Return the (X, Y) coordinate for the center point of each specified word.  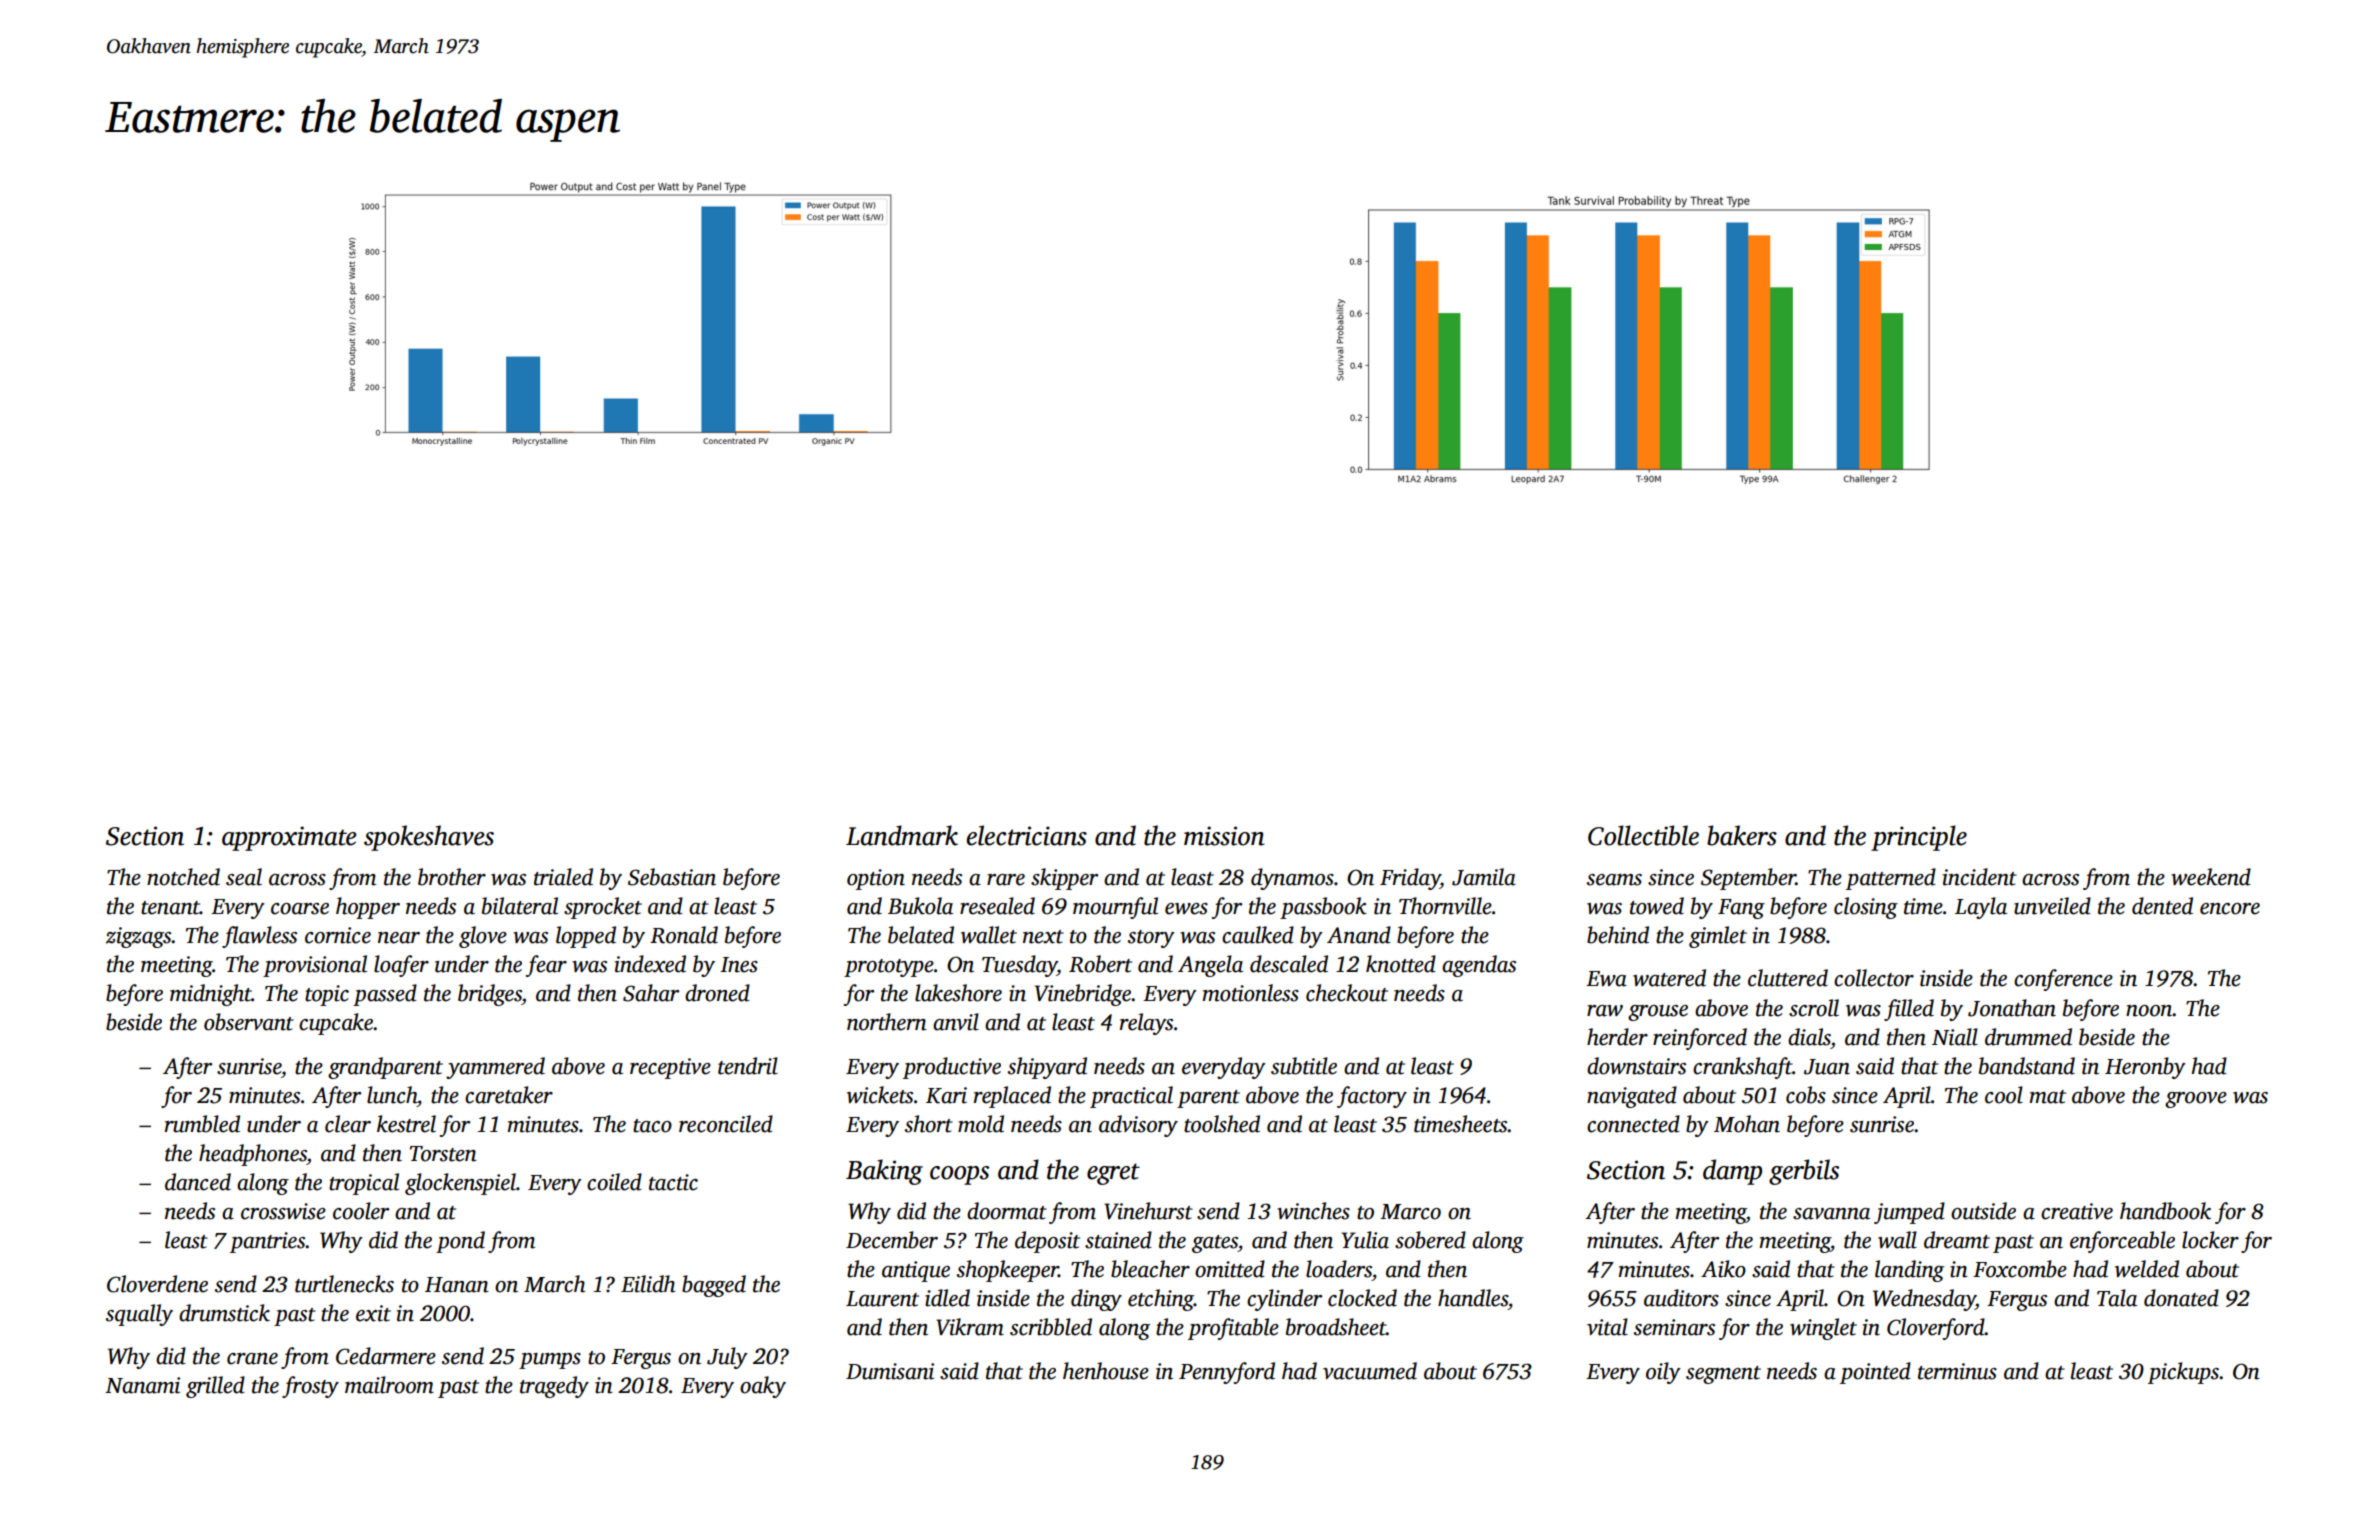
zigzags (139, 937)
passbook (1323, 908)
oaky (763, 1387)
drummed (2028, 1037)
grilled (215, 1387)
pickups (2183, 1373)
